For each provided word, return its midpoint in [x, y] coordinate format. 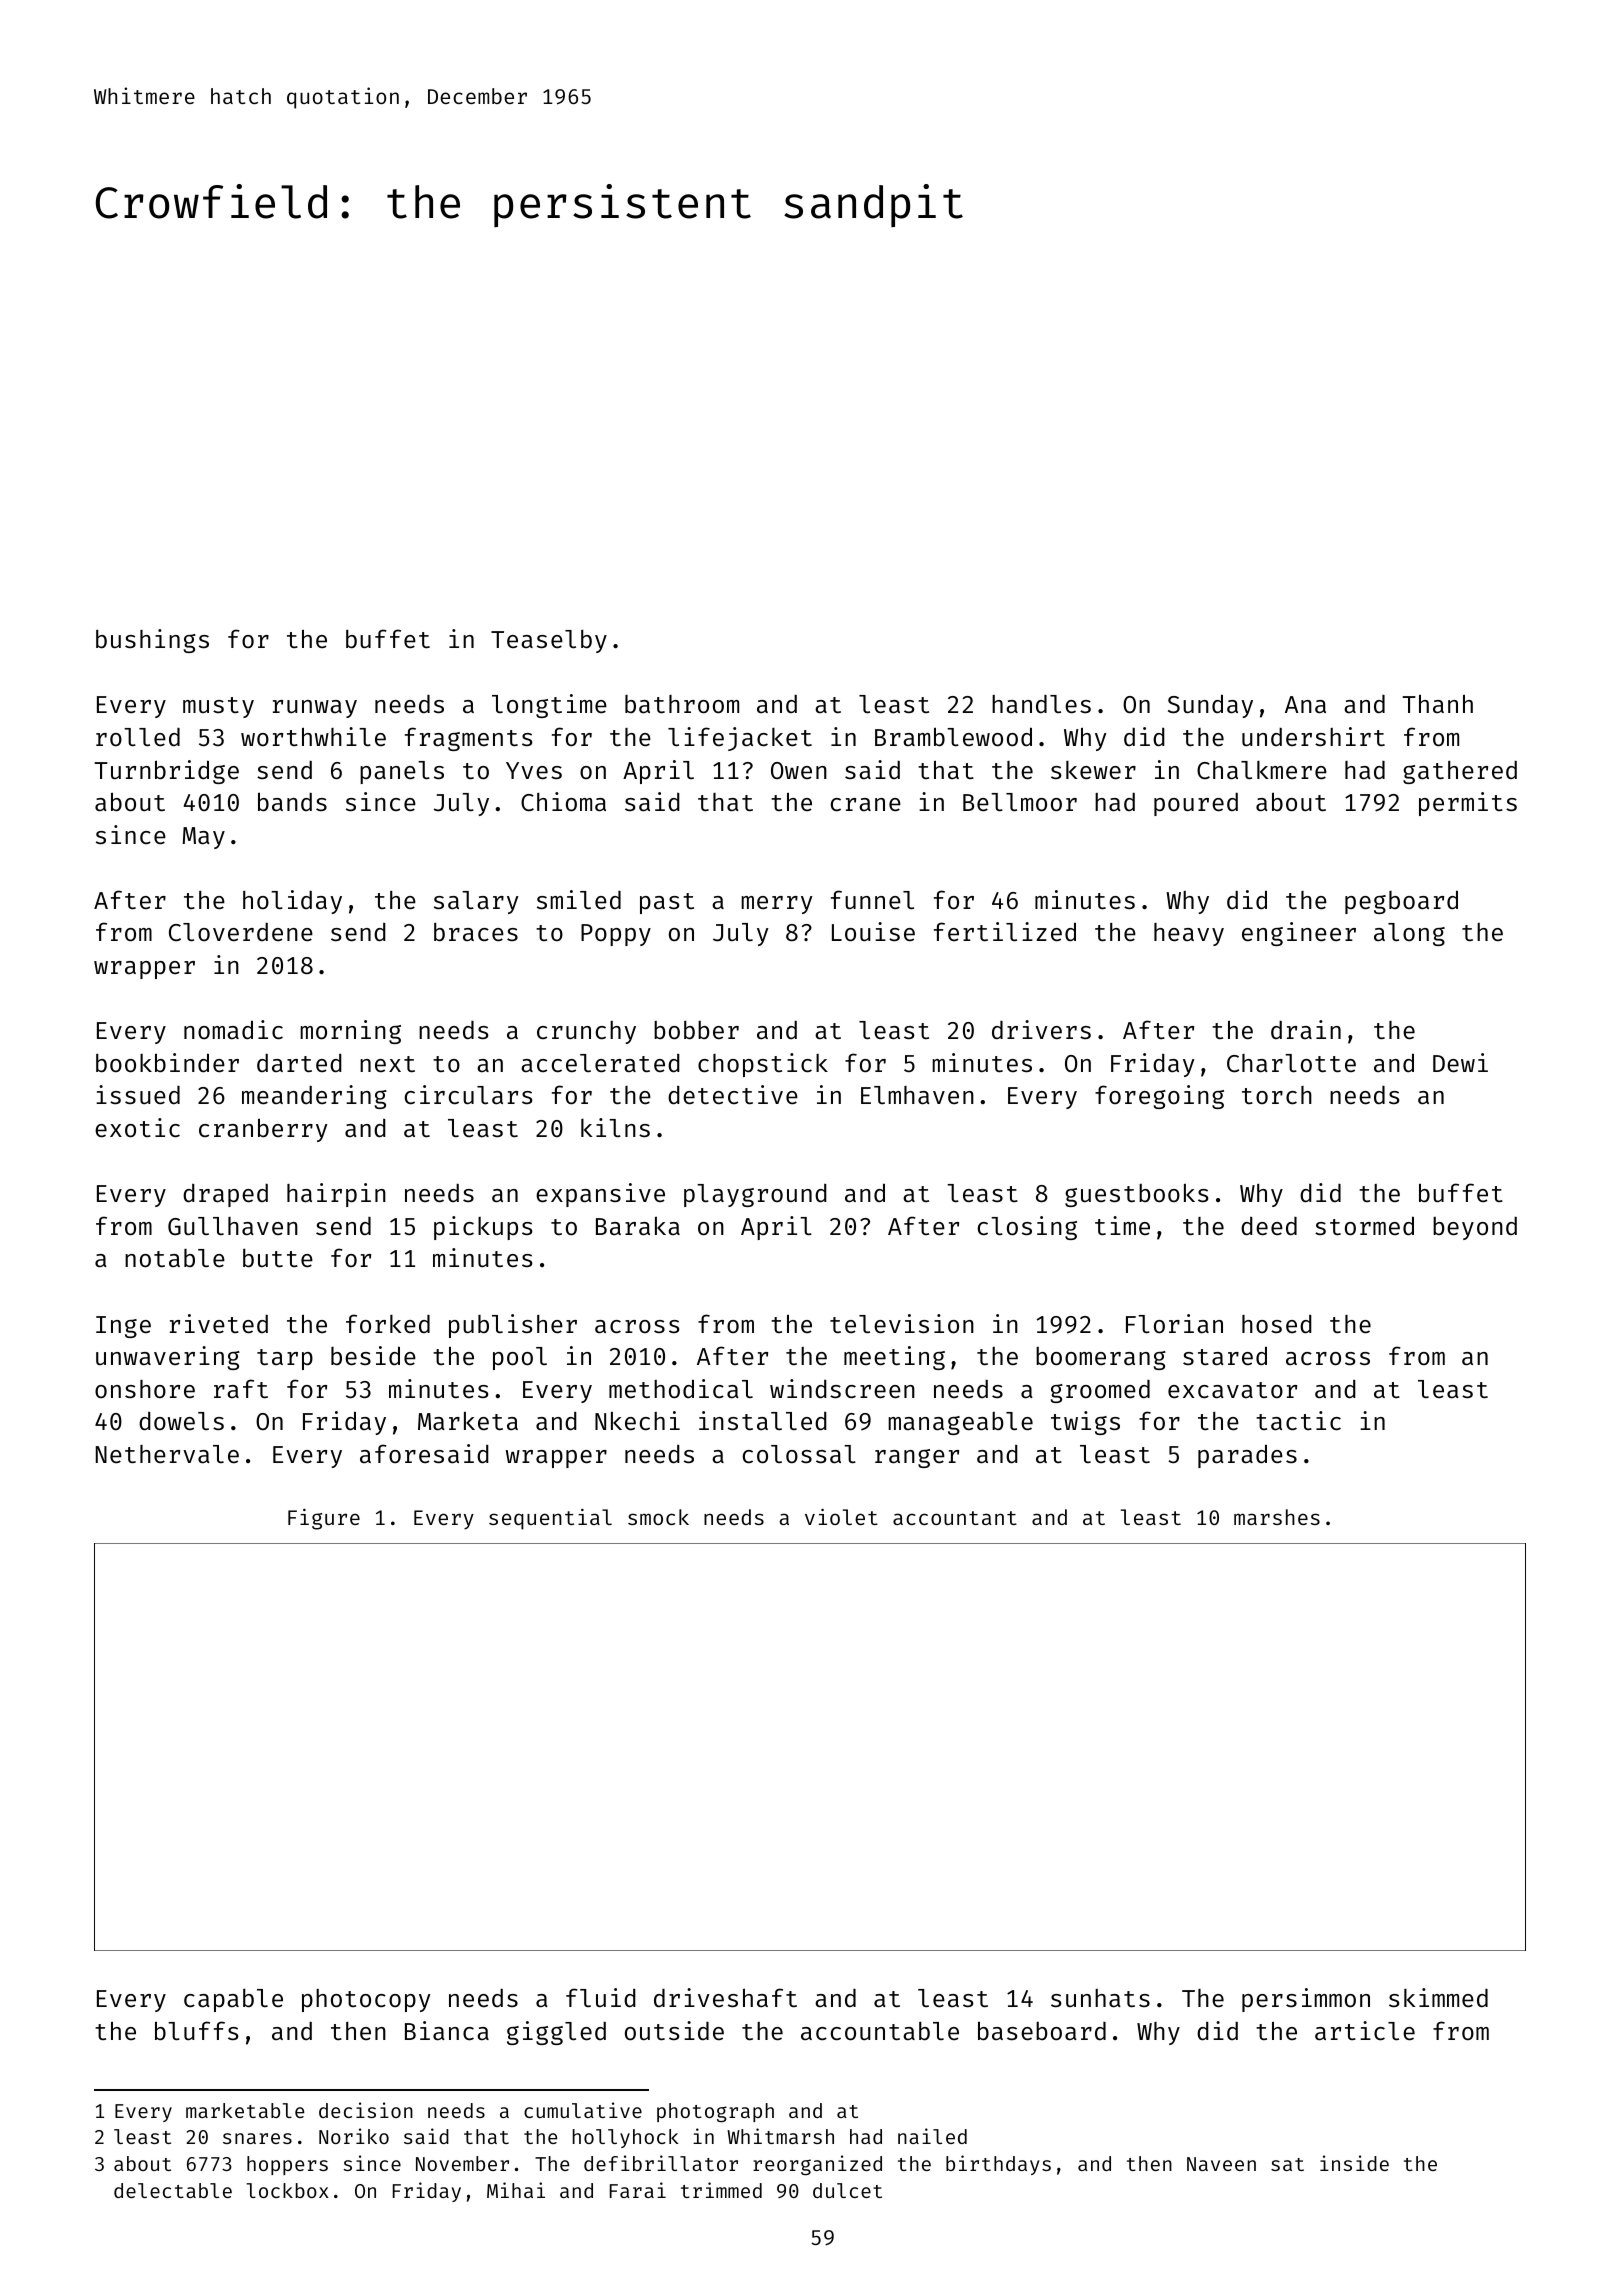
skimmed [1438, 1998]
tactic [1298, 1421]
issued [138, 1095]
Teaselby [549, 641]
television [902, 1324]
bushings [152, 641]
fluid [601, 1998]
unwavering [168, 1358]
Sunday [1210, 706]
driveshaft [725, 1998]
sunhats [1100, 1998]
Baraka [638, 1226]
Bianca [447, 2031]
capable [233, 2000]
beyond [1475, 1228]
